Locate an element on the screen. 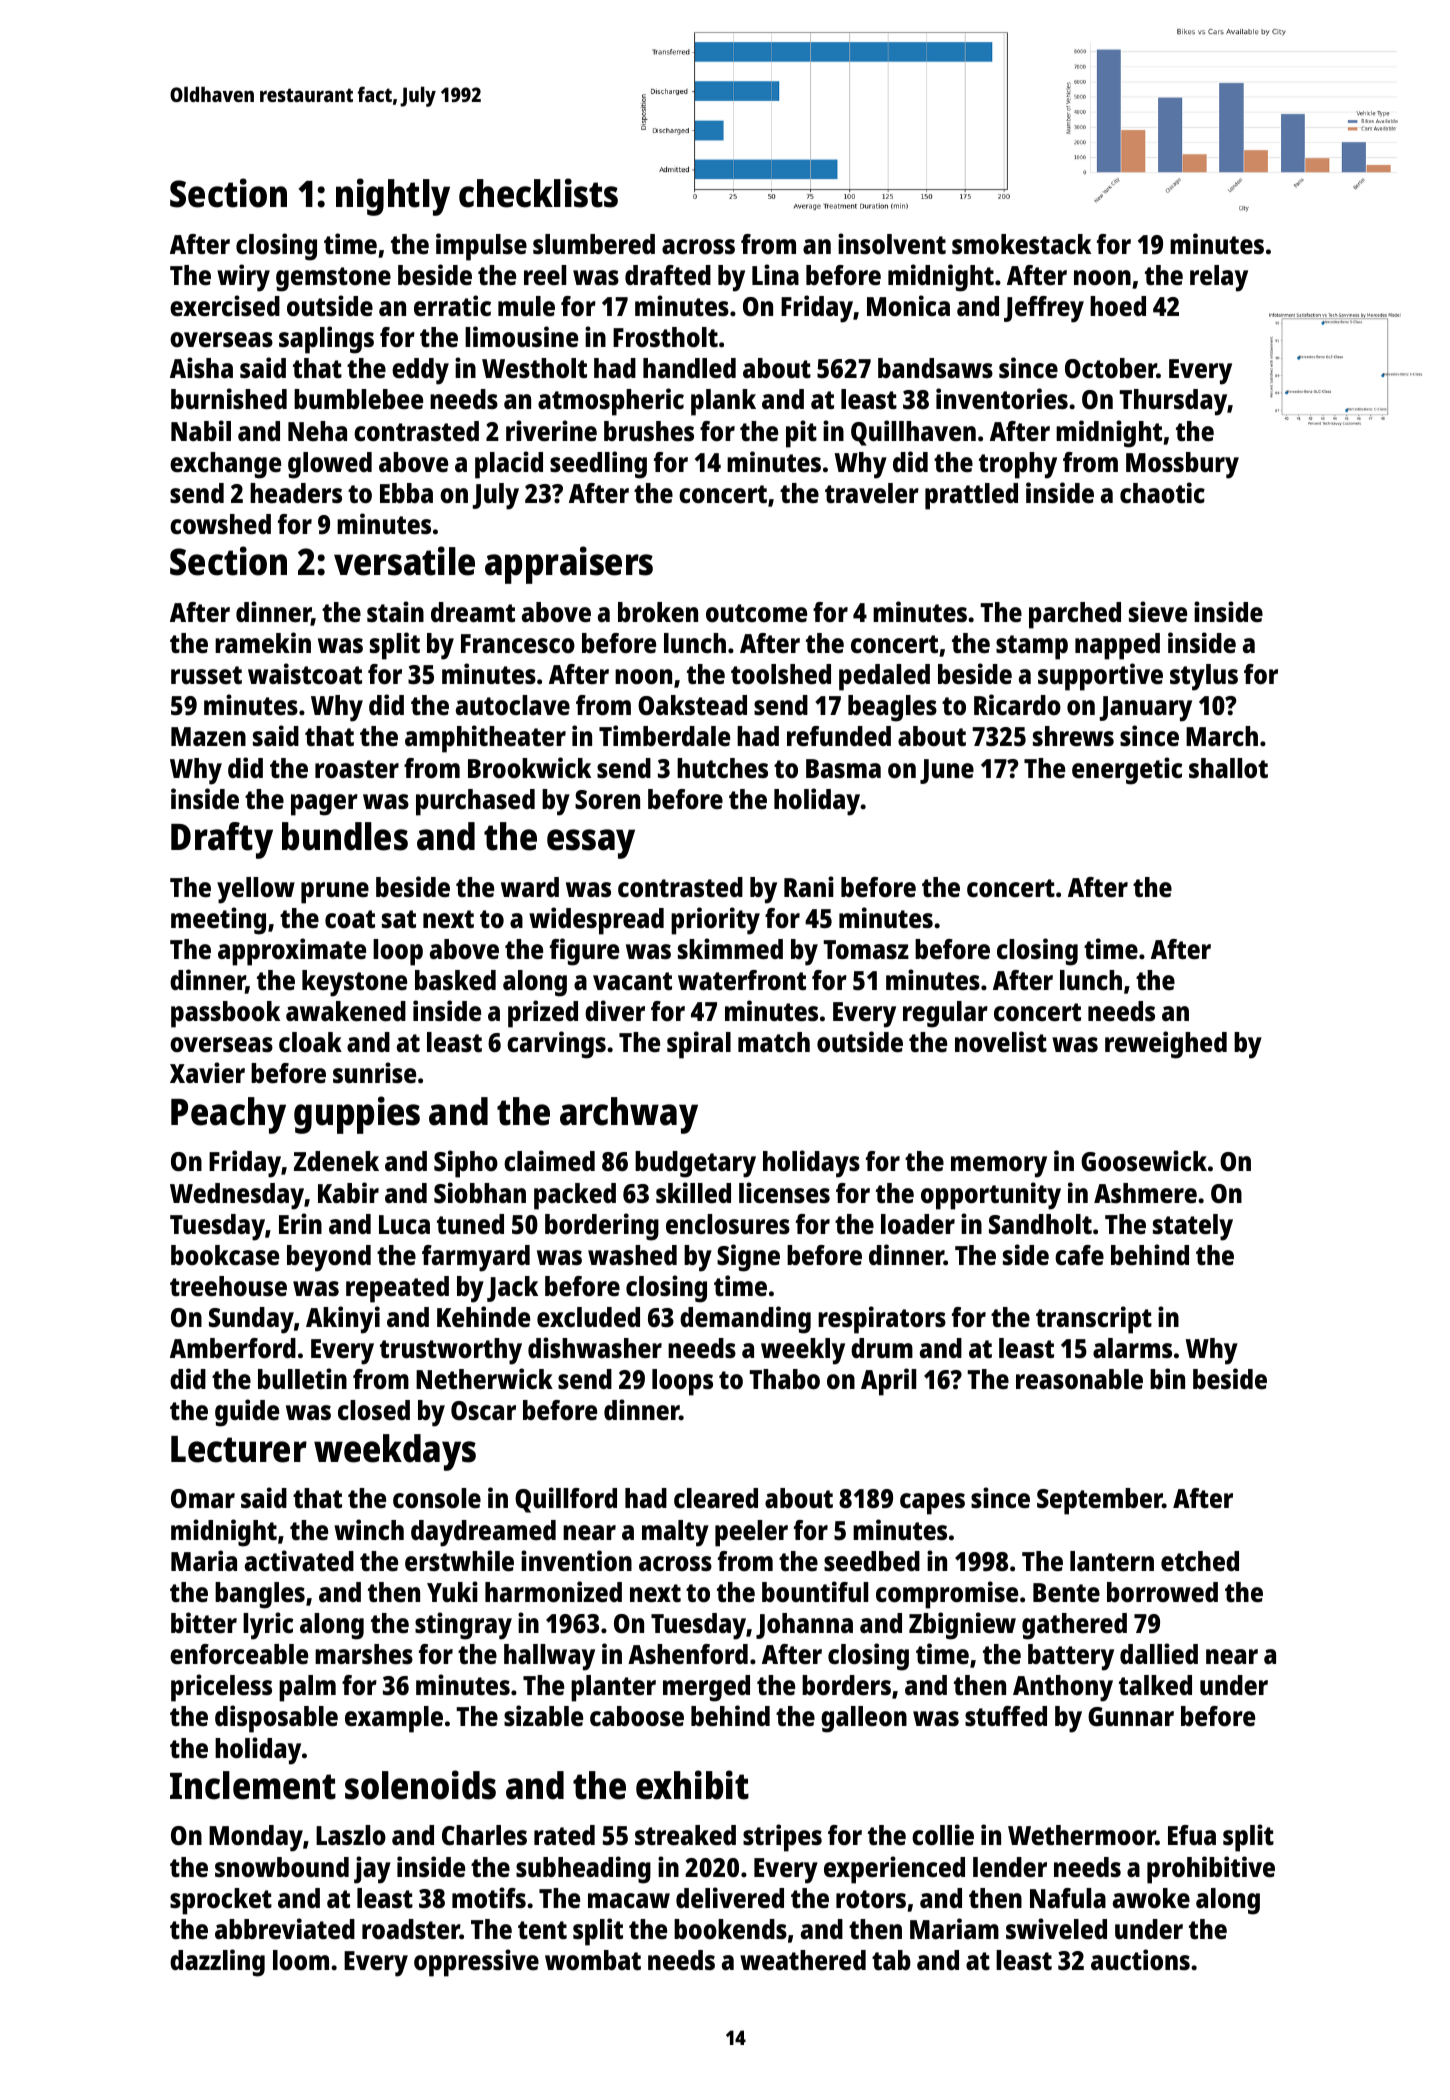 The image size is (1450, 2100). nightly is located at coordinates (393, 197).
